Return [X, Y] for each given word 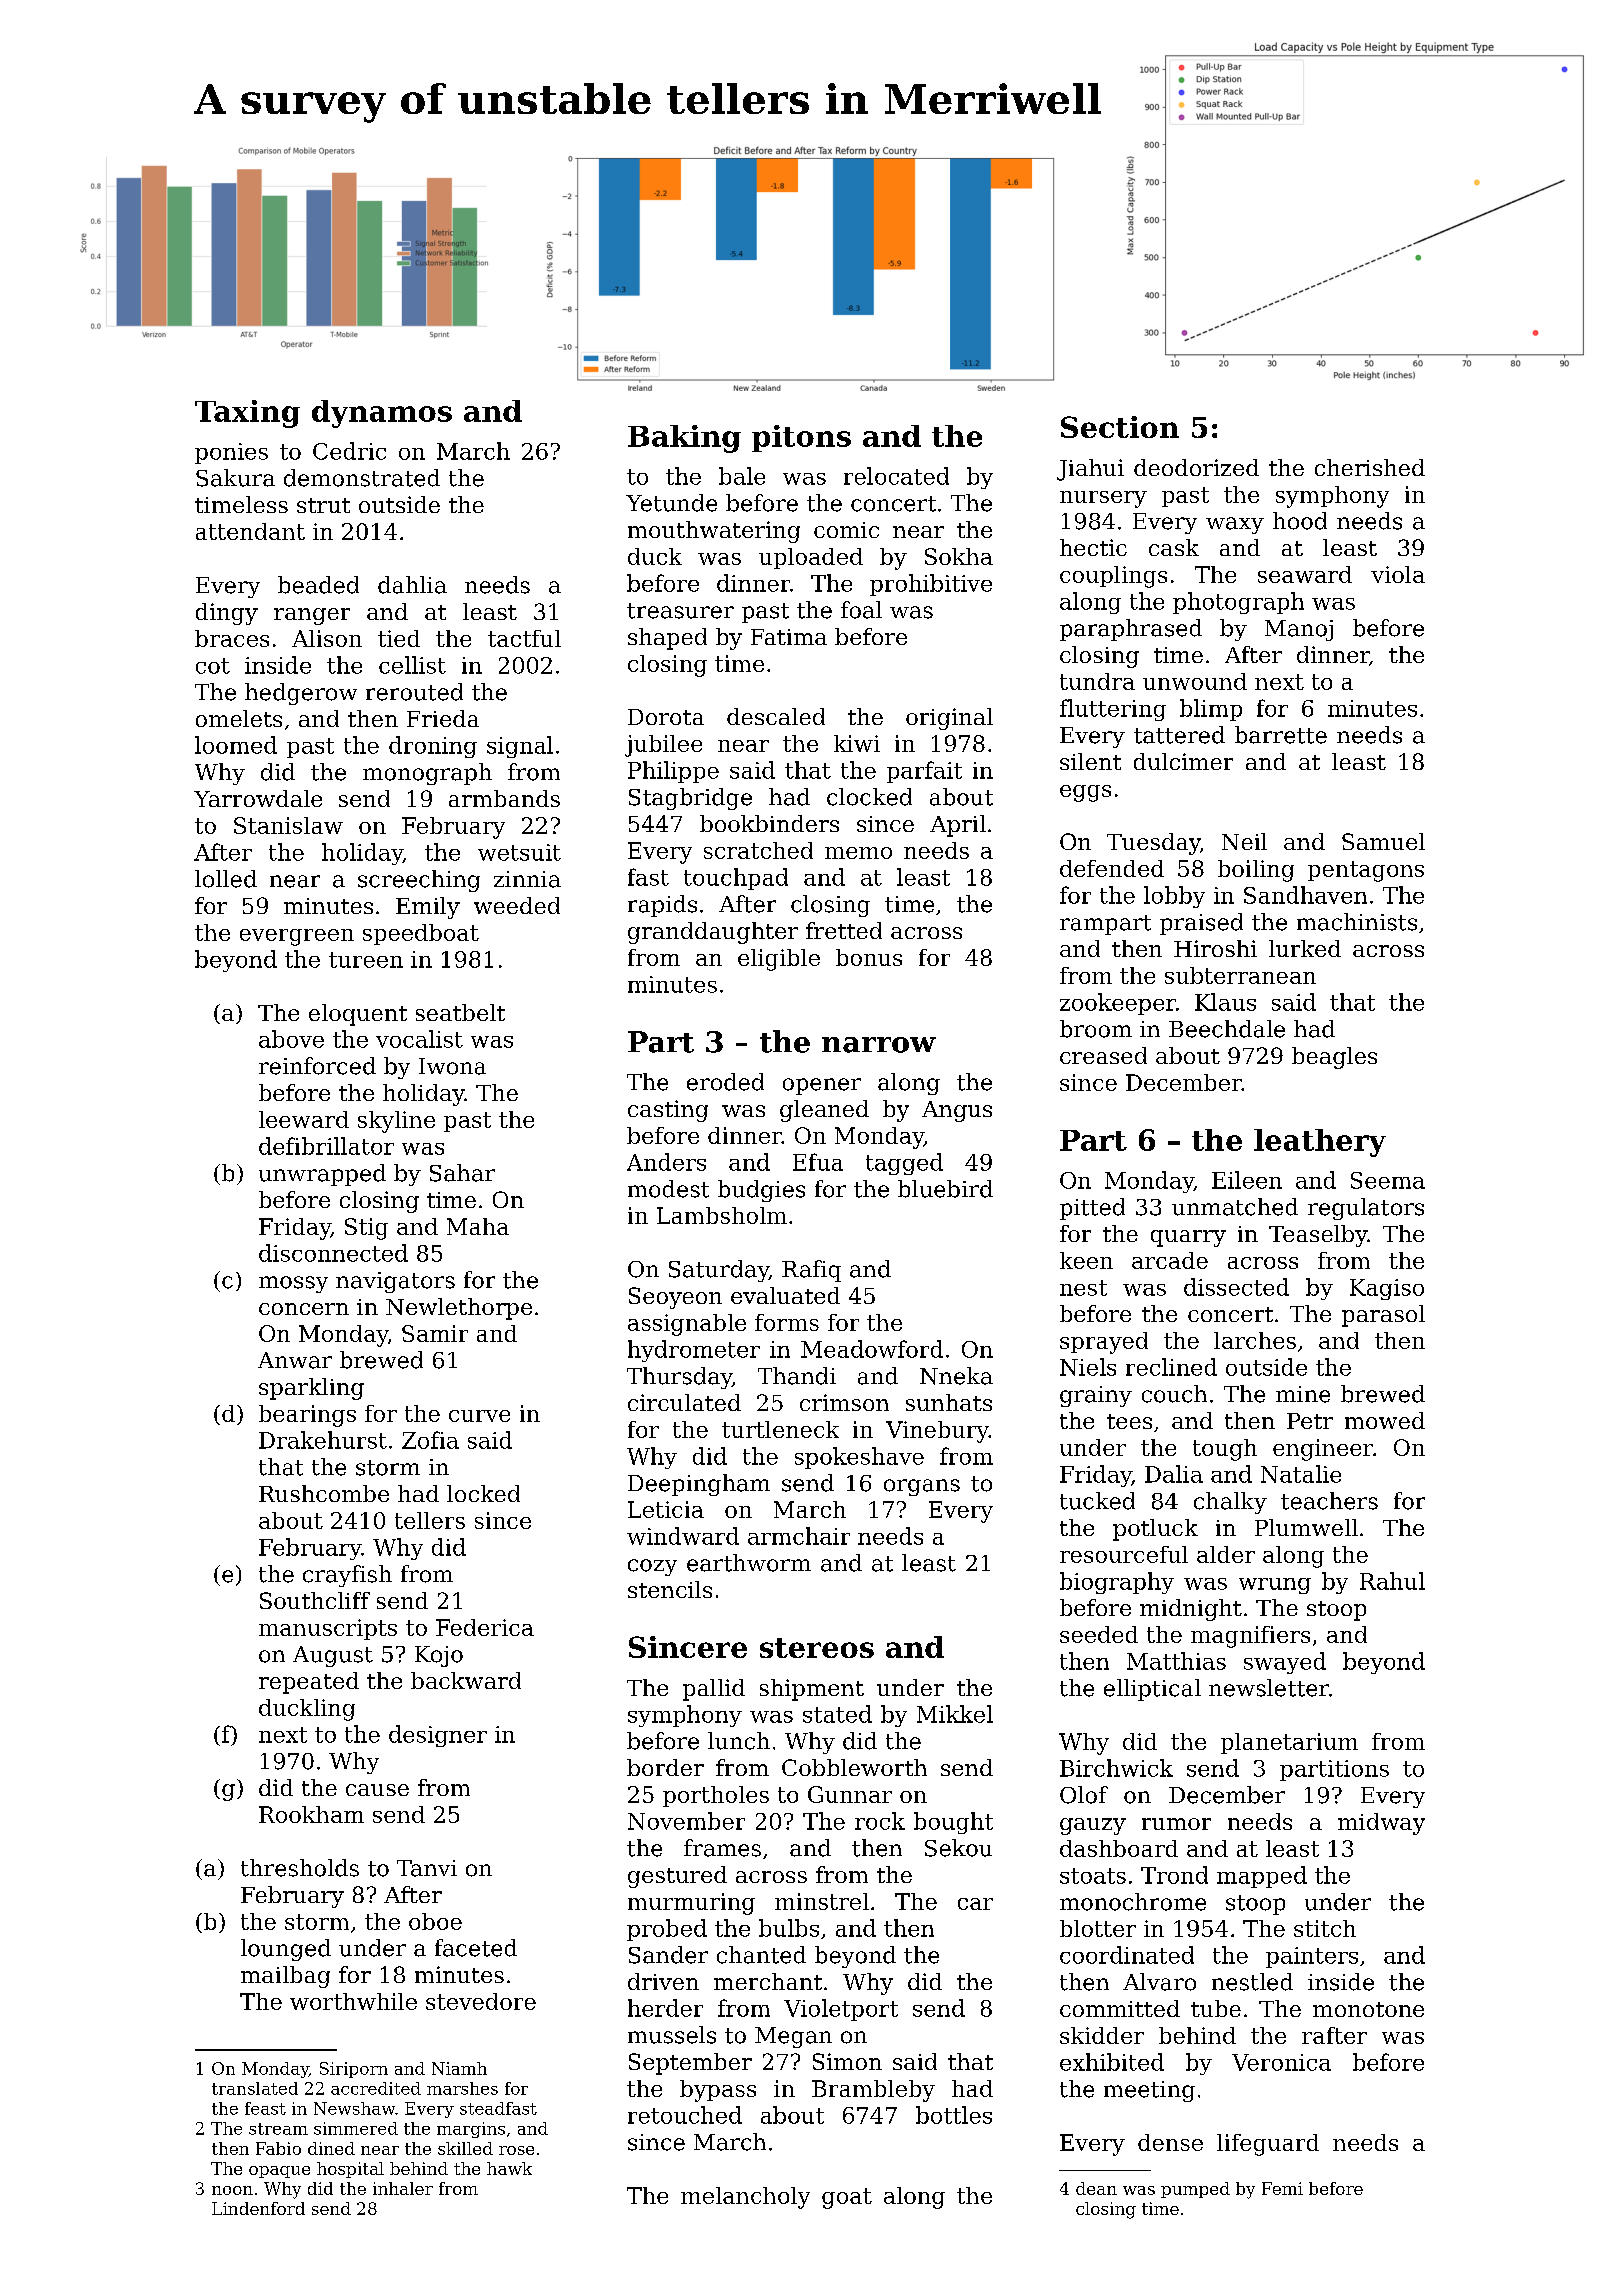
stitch [1325, 1928]
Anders [666, 1162]
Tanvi [427, 1868]
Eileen [1247, 1180]
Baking [684, 439]
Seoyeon [675, 1298]
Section [1120, 427]
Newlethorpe [459, 1309]
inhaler [403, 2188]
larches [1255, 1340]
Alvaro [1159, 1982]
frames [722, 1848]
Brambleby [873, 2091]
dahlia [412, 585]
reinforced [317, 1066]
